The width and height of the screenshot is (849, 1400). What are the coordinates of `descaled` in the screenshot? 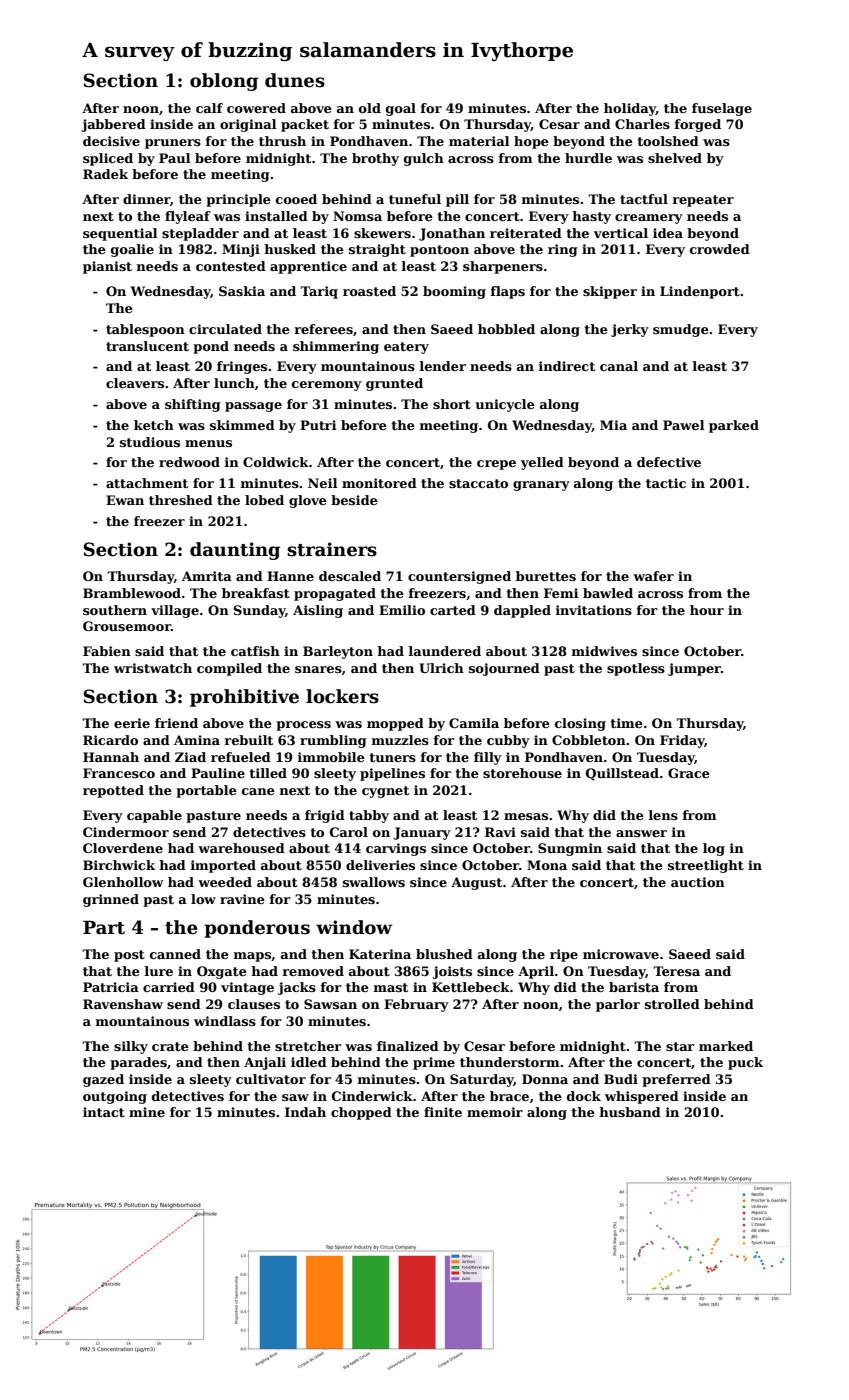 It's located at (350, 576).
